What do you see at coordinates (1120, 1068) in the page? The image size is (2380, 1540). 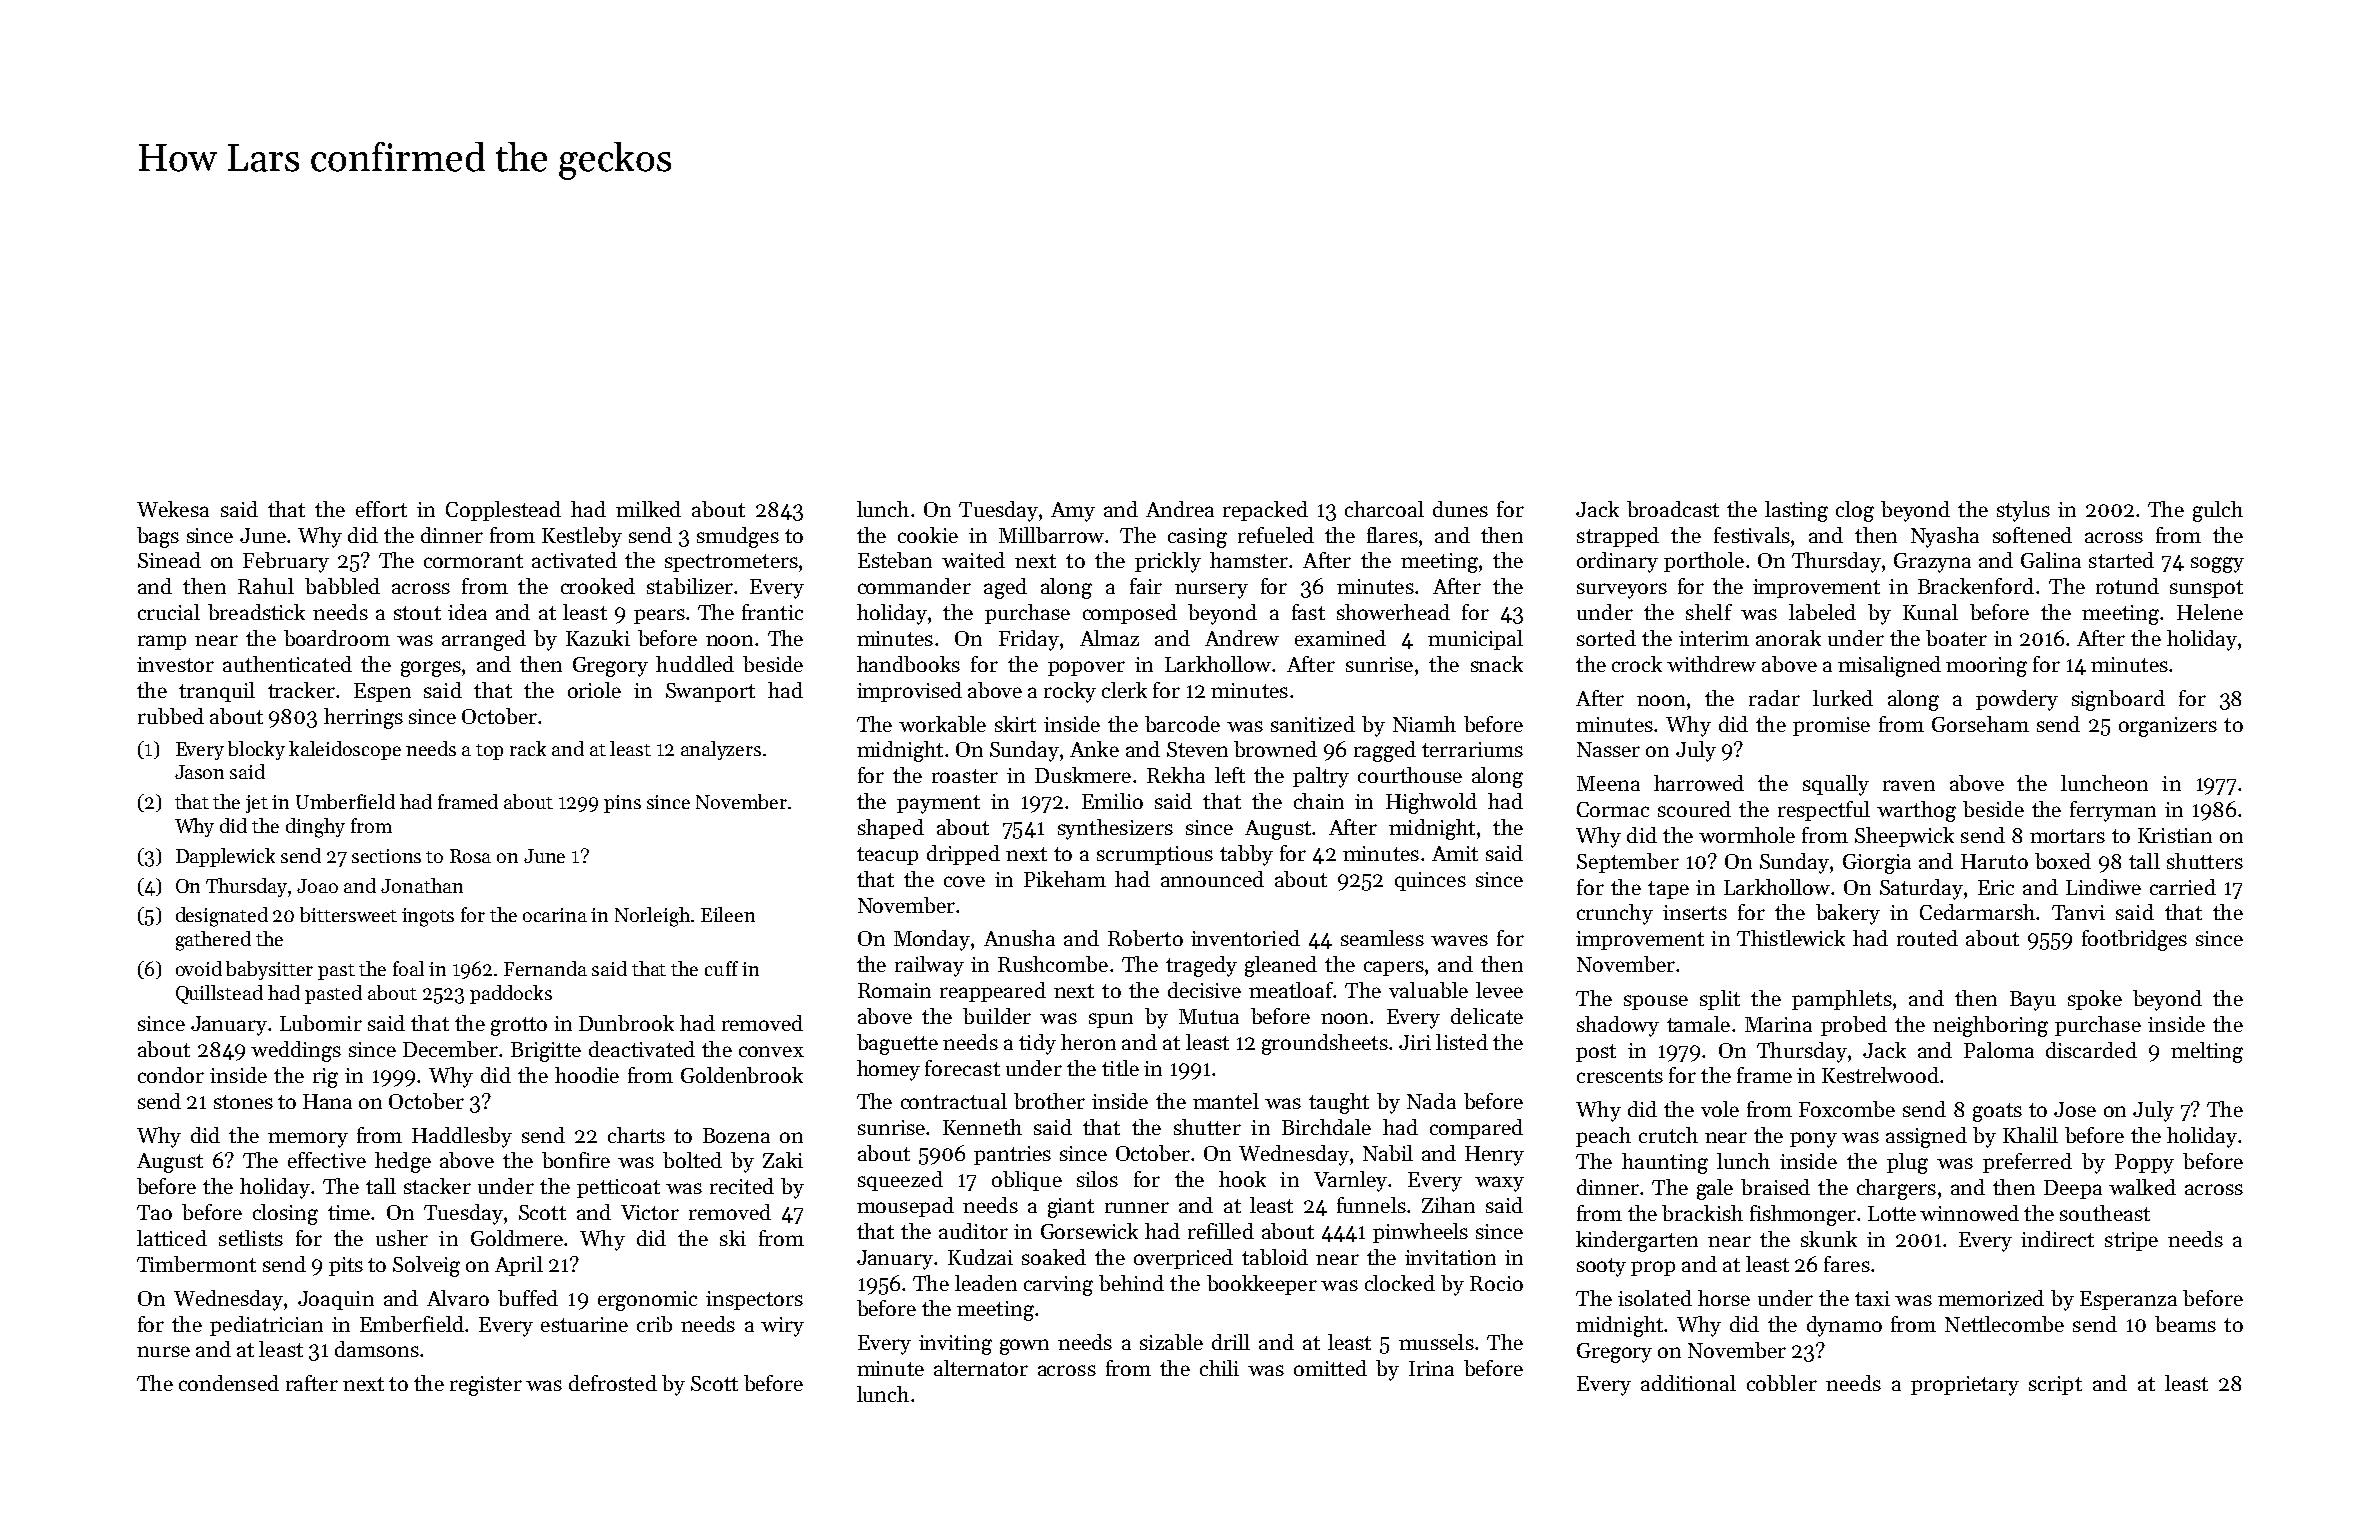 I see `title` at bounding box center [1120, 1068].
